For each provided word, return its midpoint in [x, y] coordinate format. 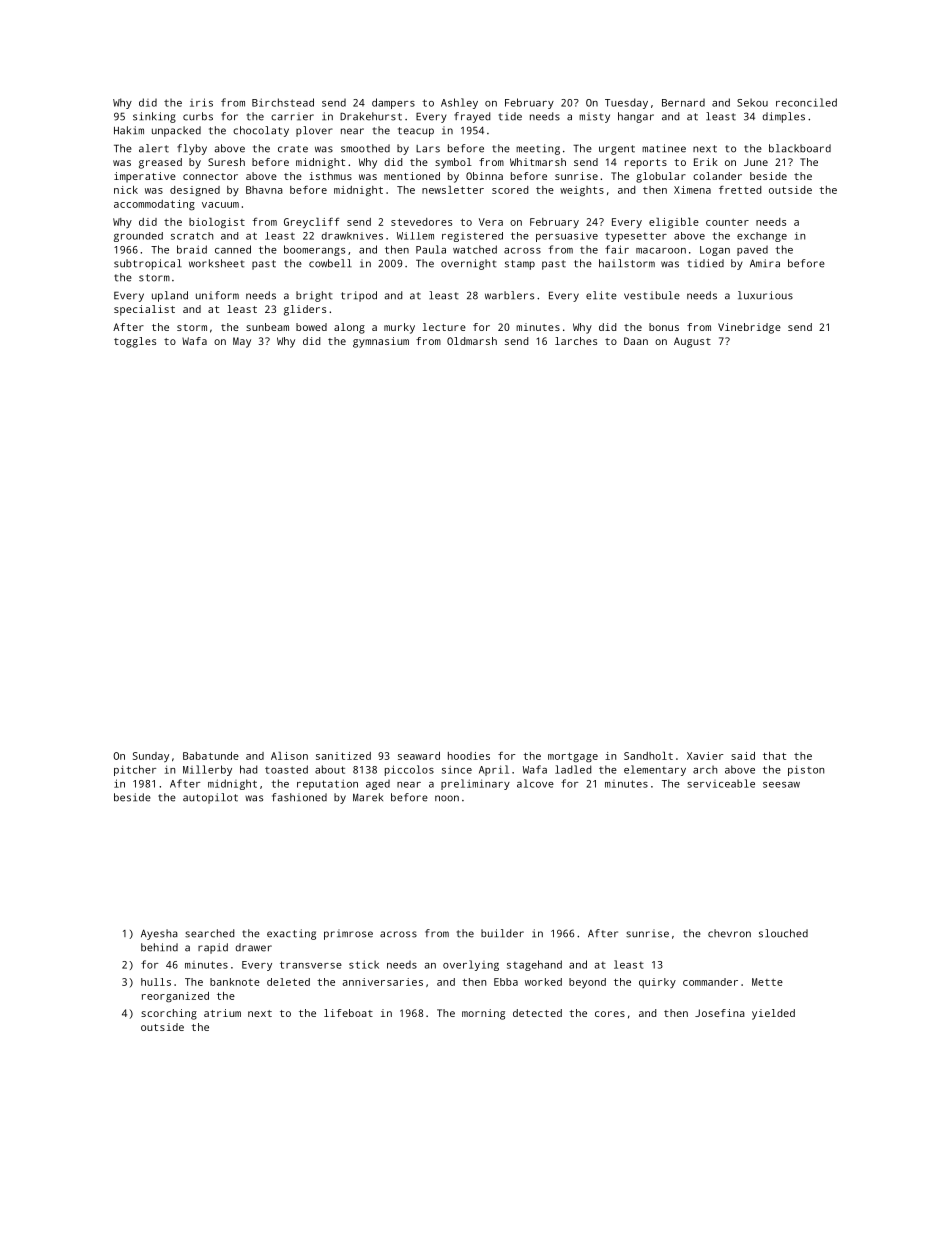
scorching [169, 1014]
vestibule [652, 295]
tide [510, 116]
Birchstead [283, 102]
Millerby [207, 770]
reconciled [806, 102]
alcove [535, 783]
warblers [509, 295]
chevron [729, 933]
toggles [135, 342]
